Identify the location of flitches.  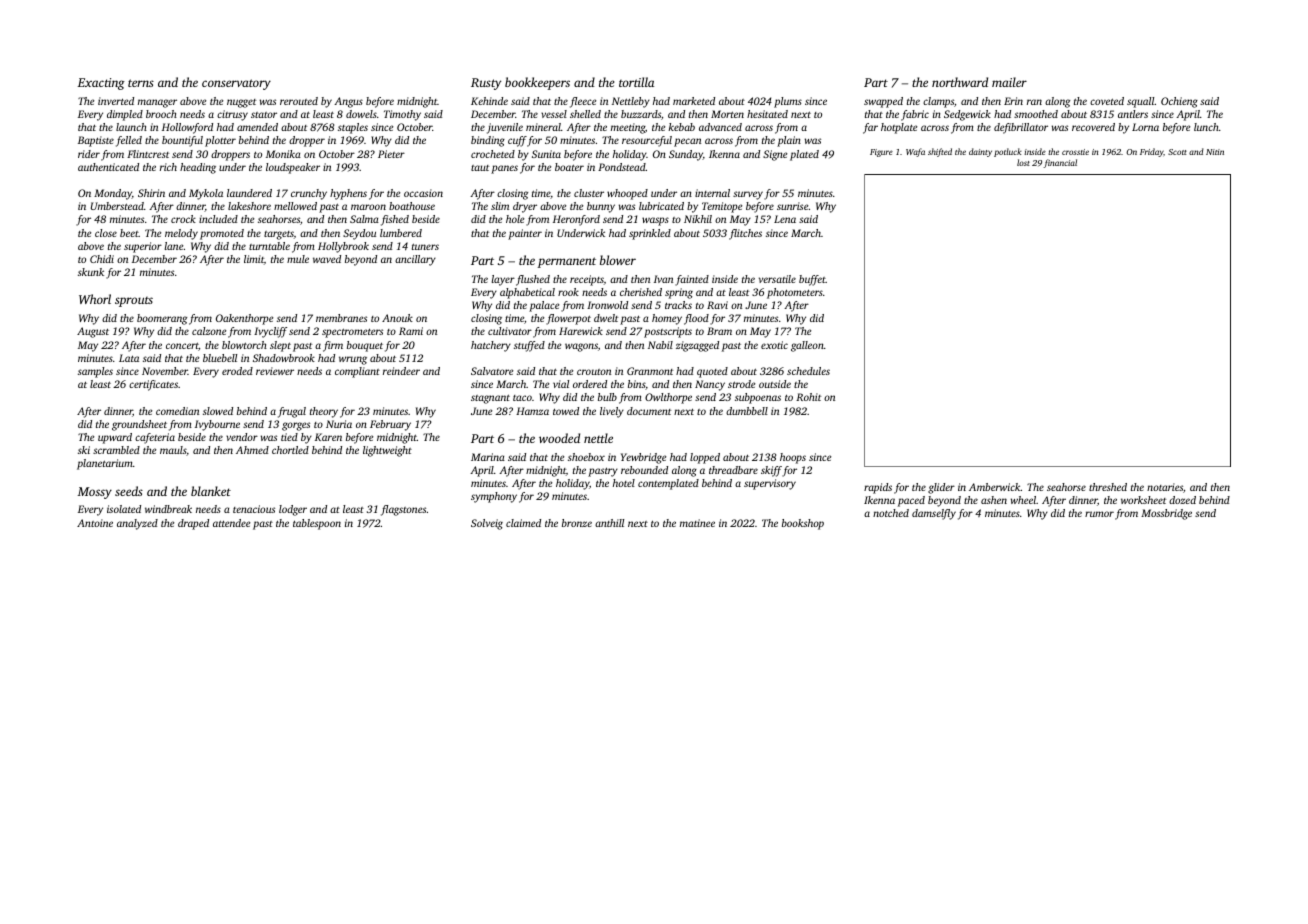
(745, 234).
